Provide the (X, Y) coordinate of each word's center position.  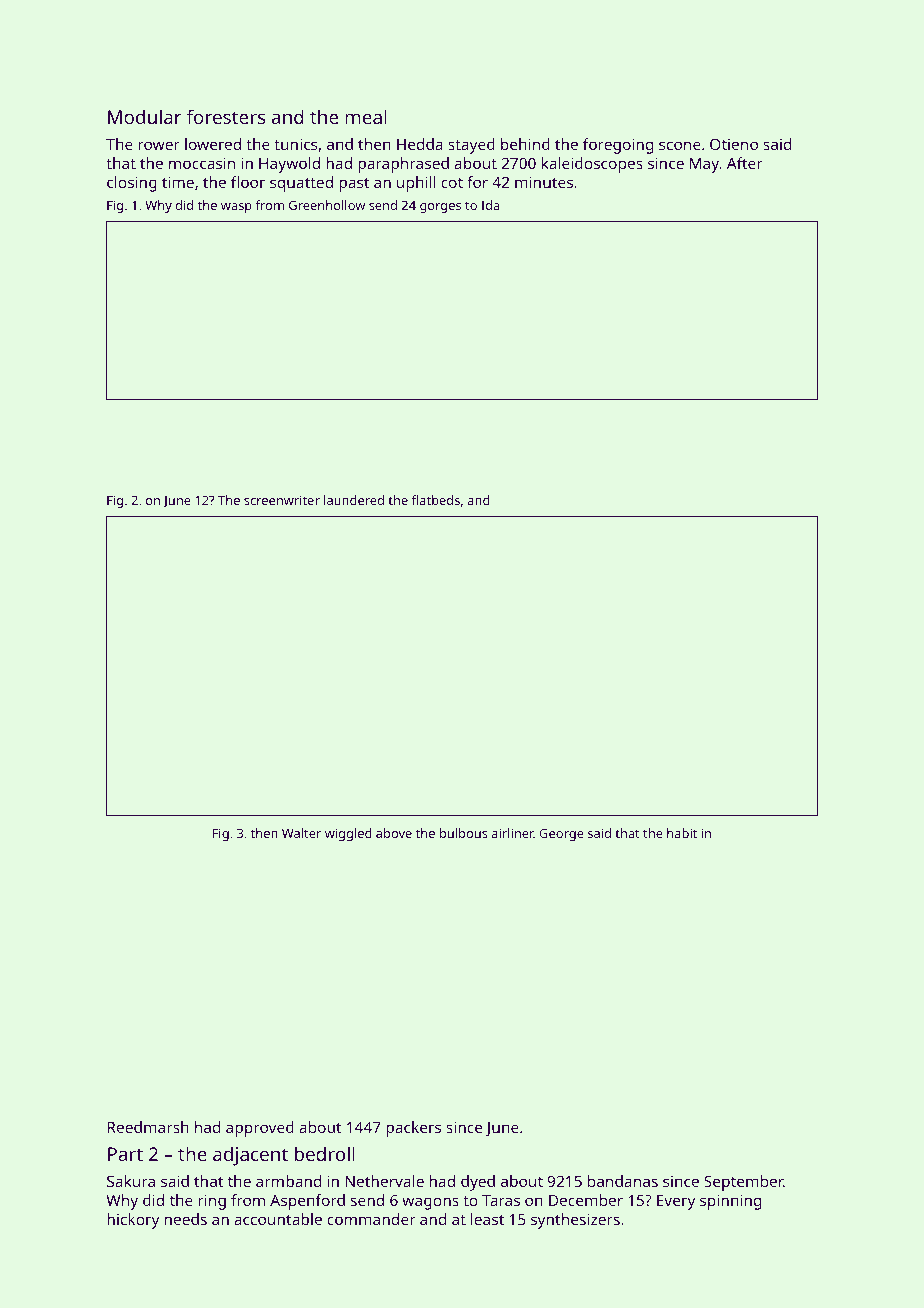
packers (413, 1129)
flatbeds (436, 500)
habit (682, 833)
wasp (236, 208)
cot (452, 183)
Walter (301, 833)
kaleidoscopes (592, 165)
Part (125, 1154)
